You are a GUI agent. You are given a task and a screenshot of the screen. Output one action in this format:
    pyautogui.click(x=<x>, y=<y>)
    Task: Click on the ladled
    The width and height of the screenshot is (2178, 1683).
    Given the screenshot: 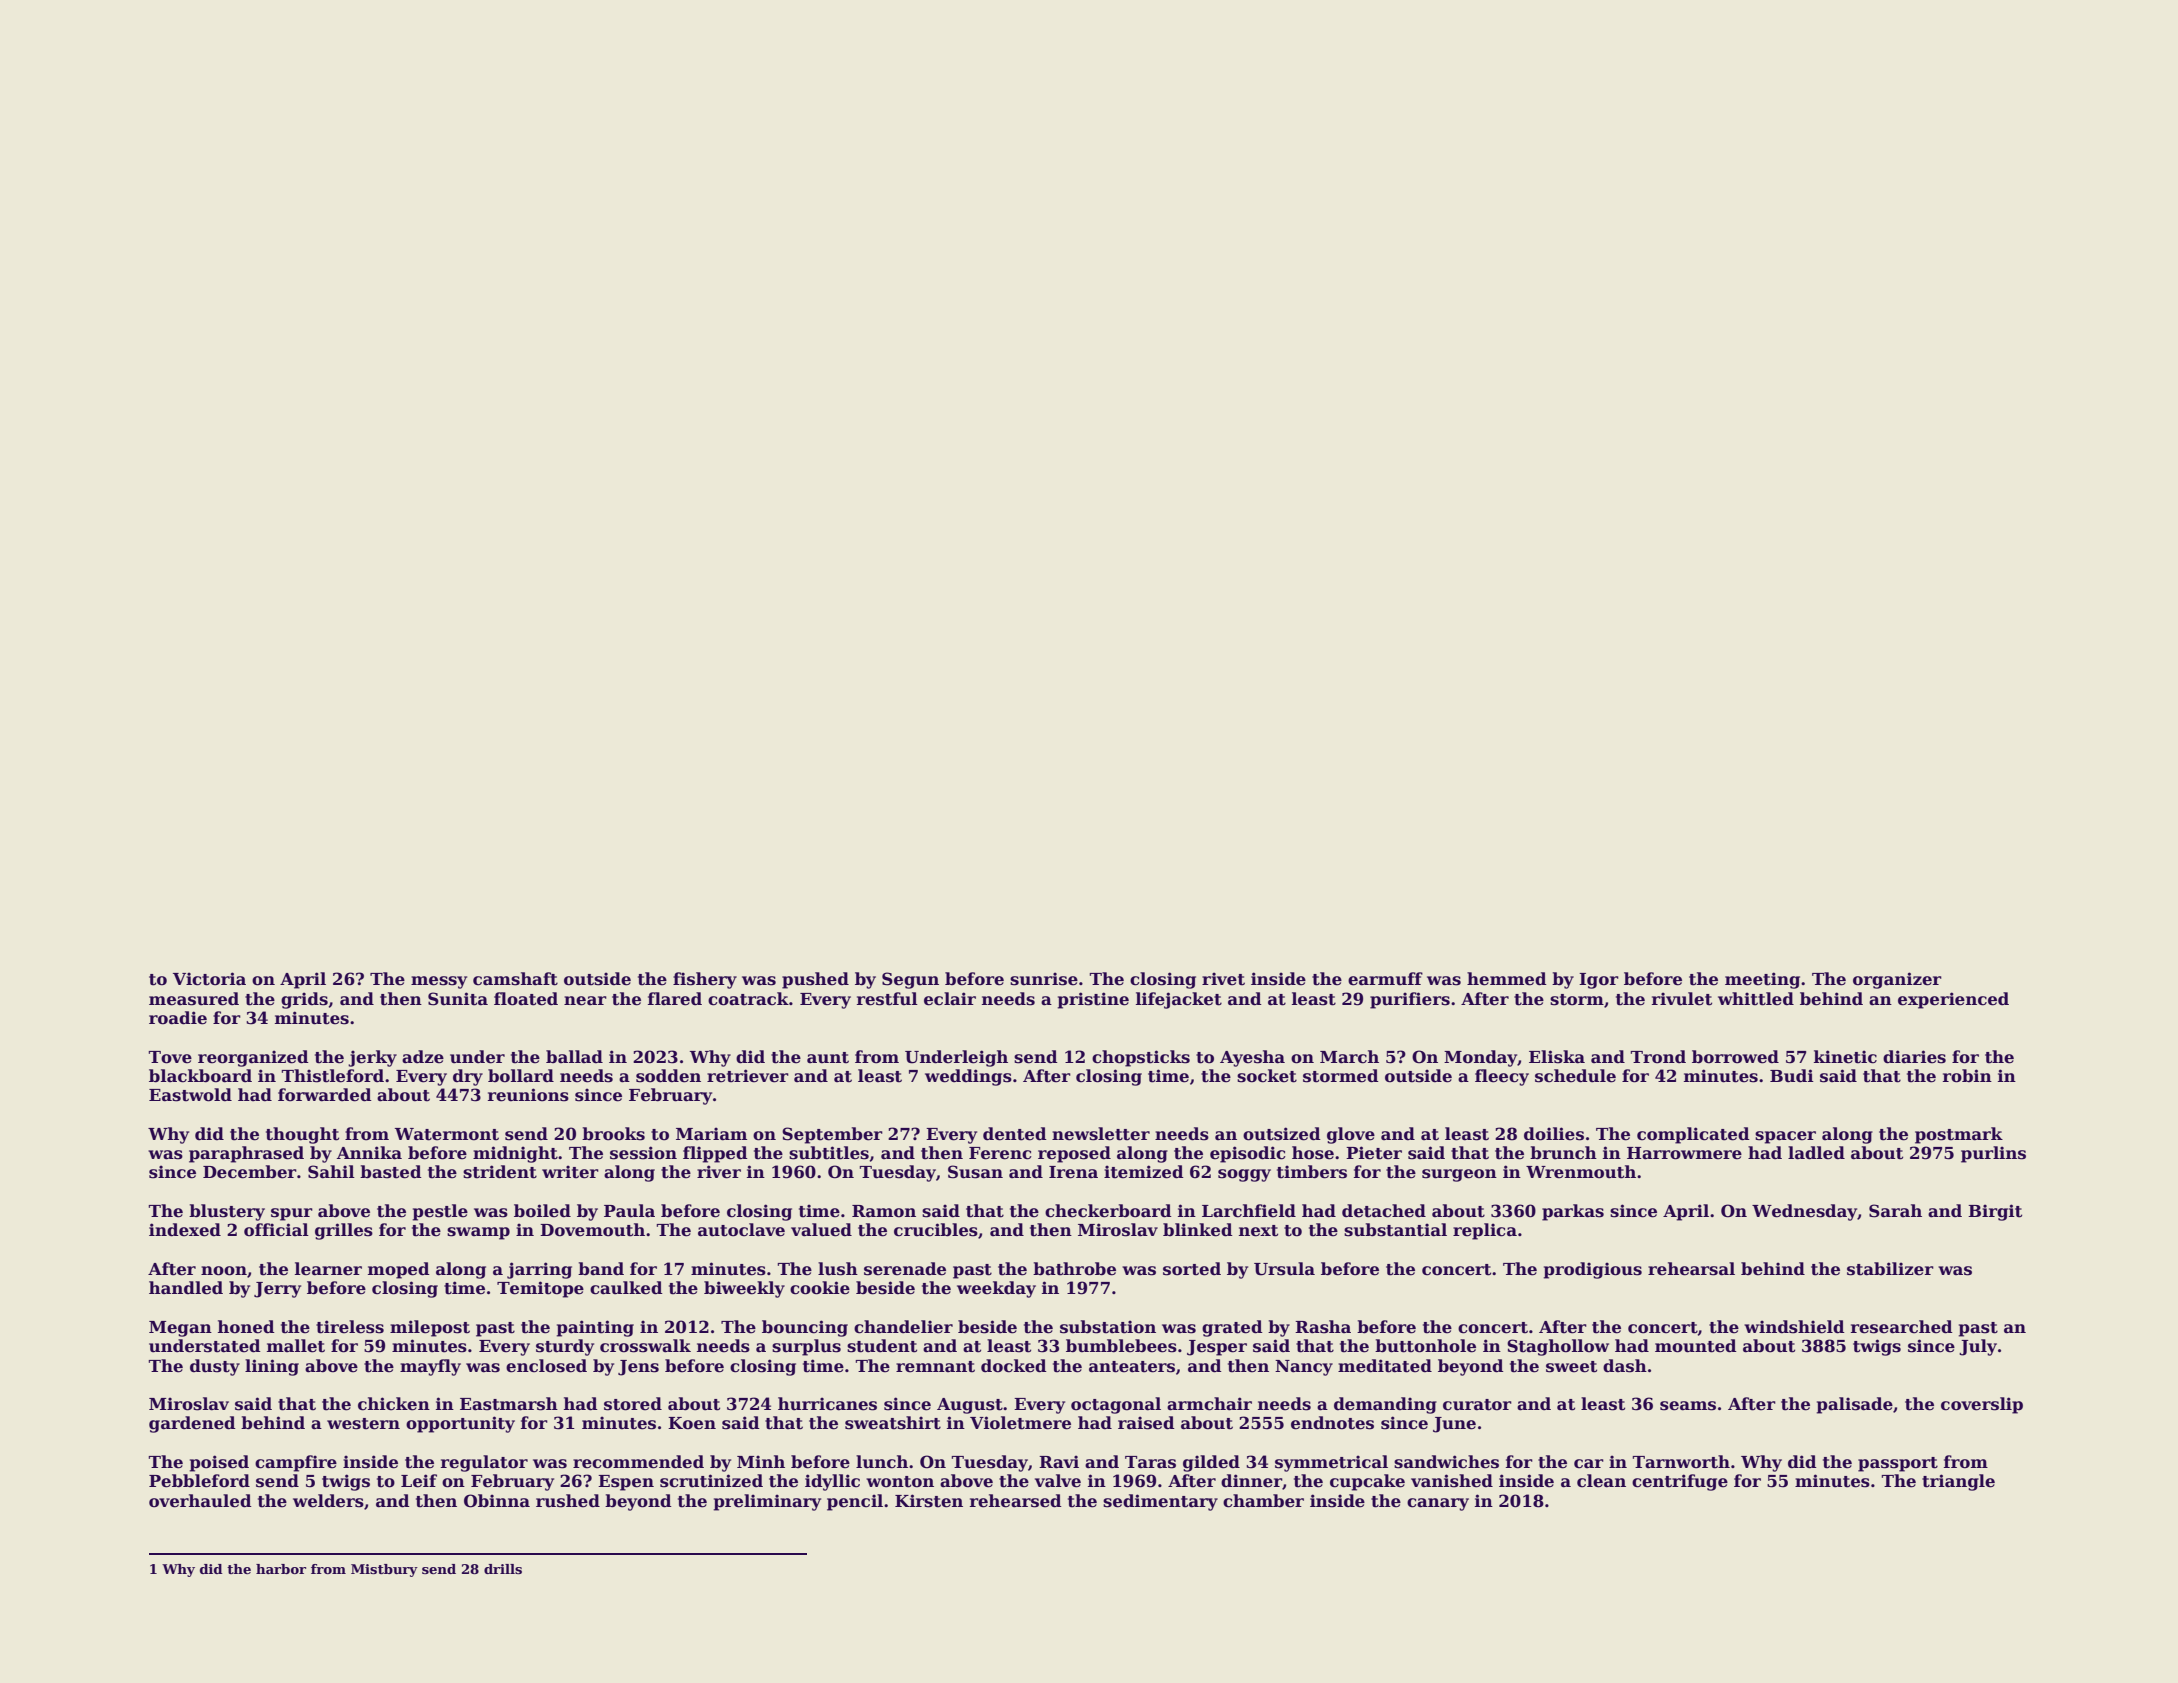 What is the action you would take?
    pyautogui.click(x=1816, y=1153)
